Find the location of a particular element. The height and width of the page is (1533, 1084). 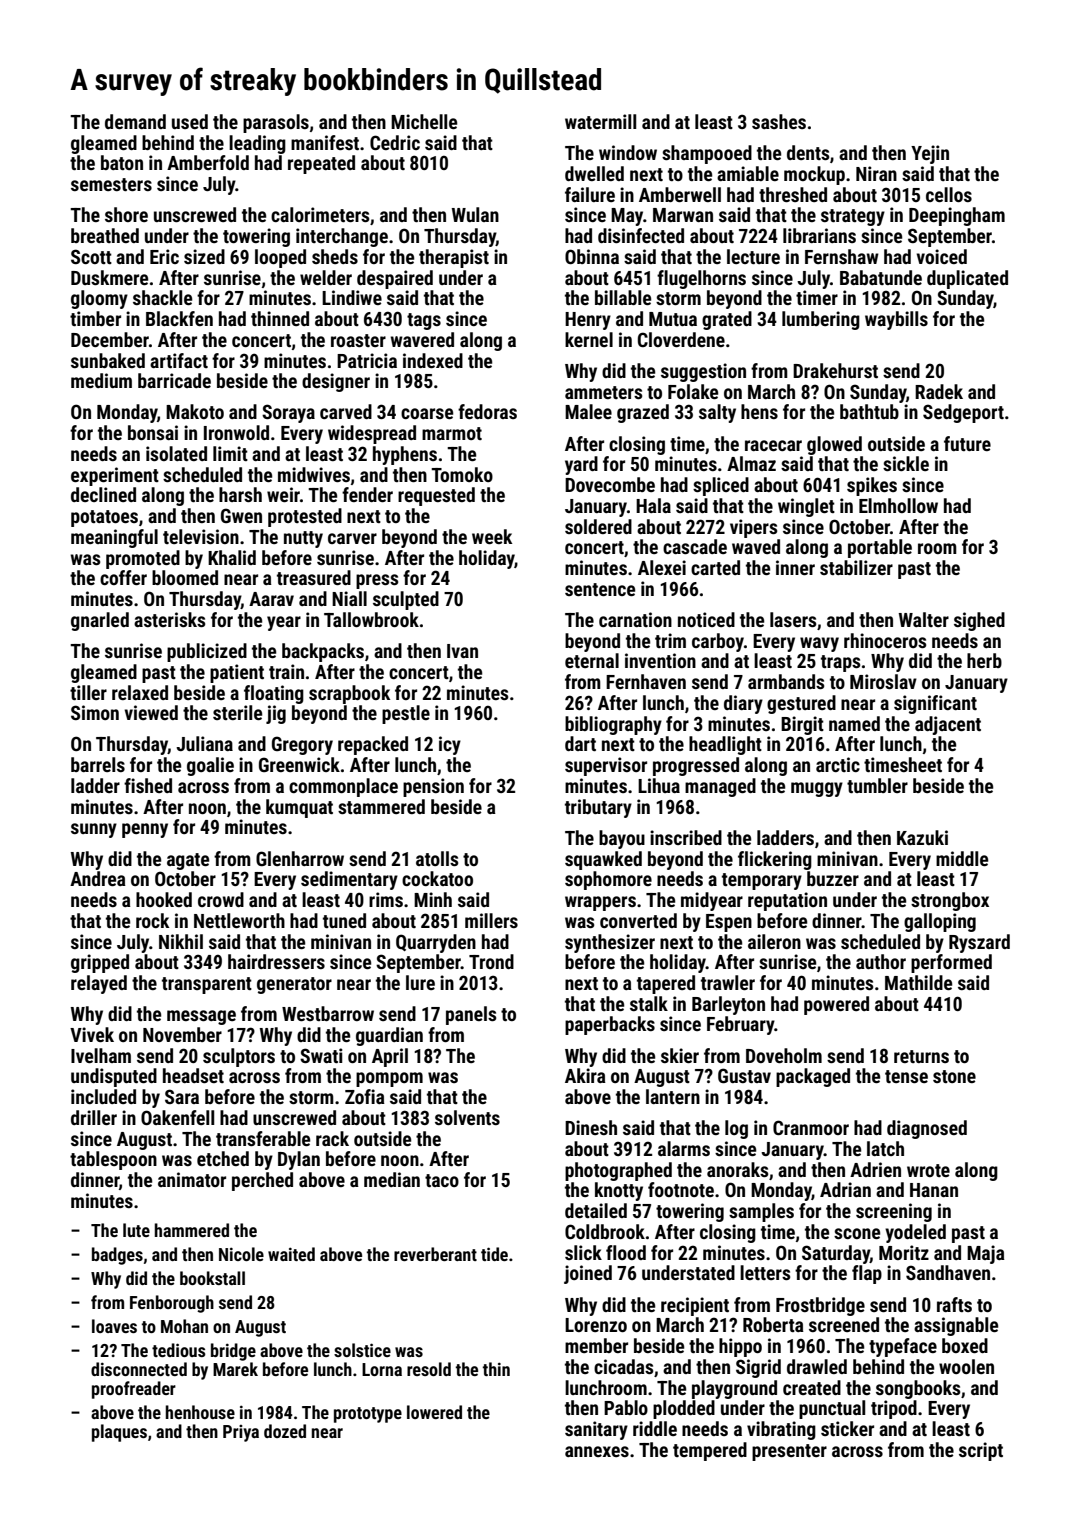

medium is located at coordinates (101, 380).
